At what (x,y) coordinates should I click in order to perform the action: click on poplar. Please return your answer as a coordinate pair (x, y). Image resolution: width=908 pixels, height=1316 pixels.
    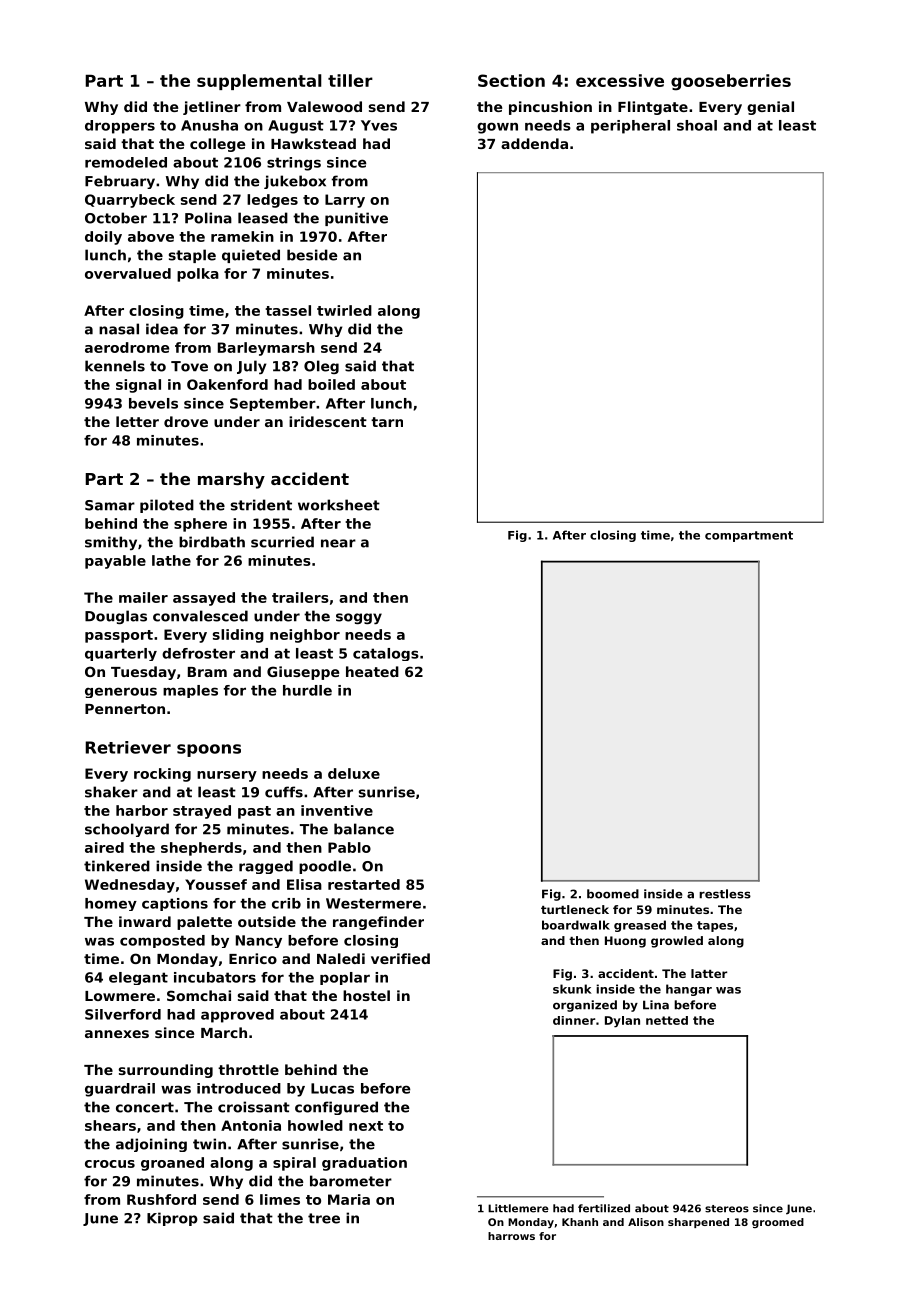
    Looking at the image, I should click on (345, 978).
